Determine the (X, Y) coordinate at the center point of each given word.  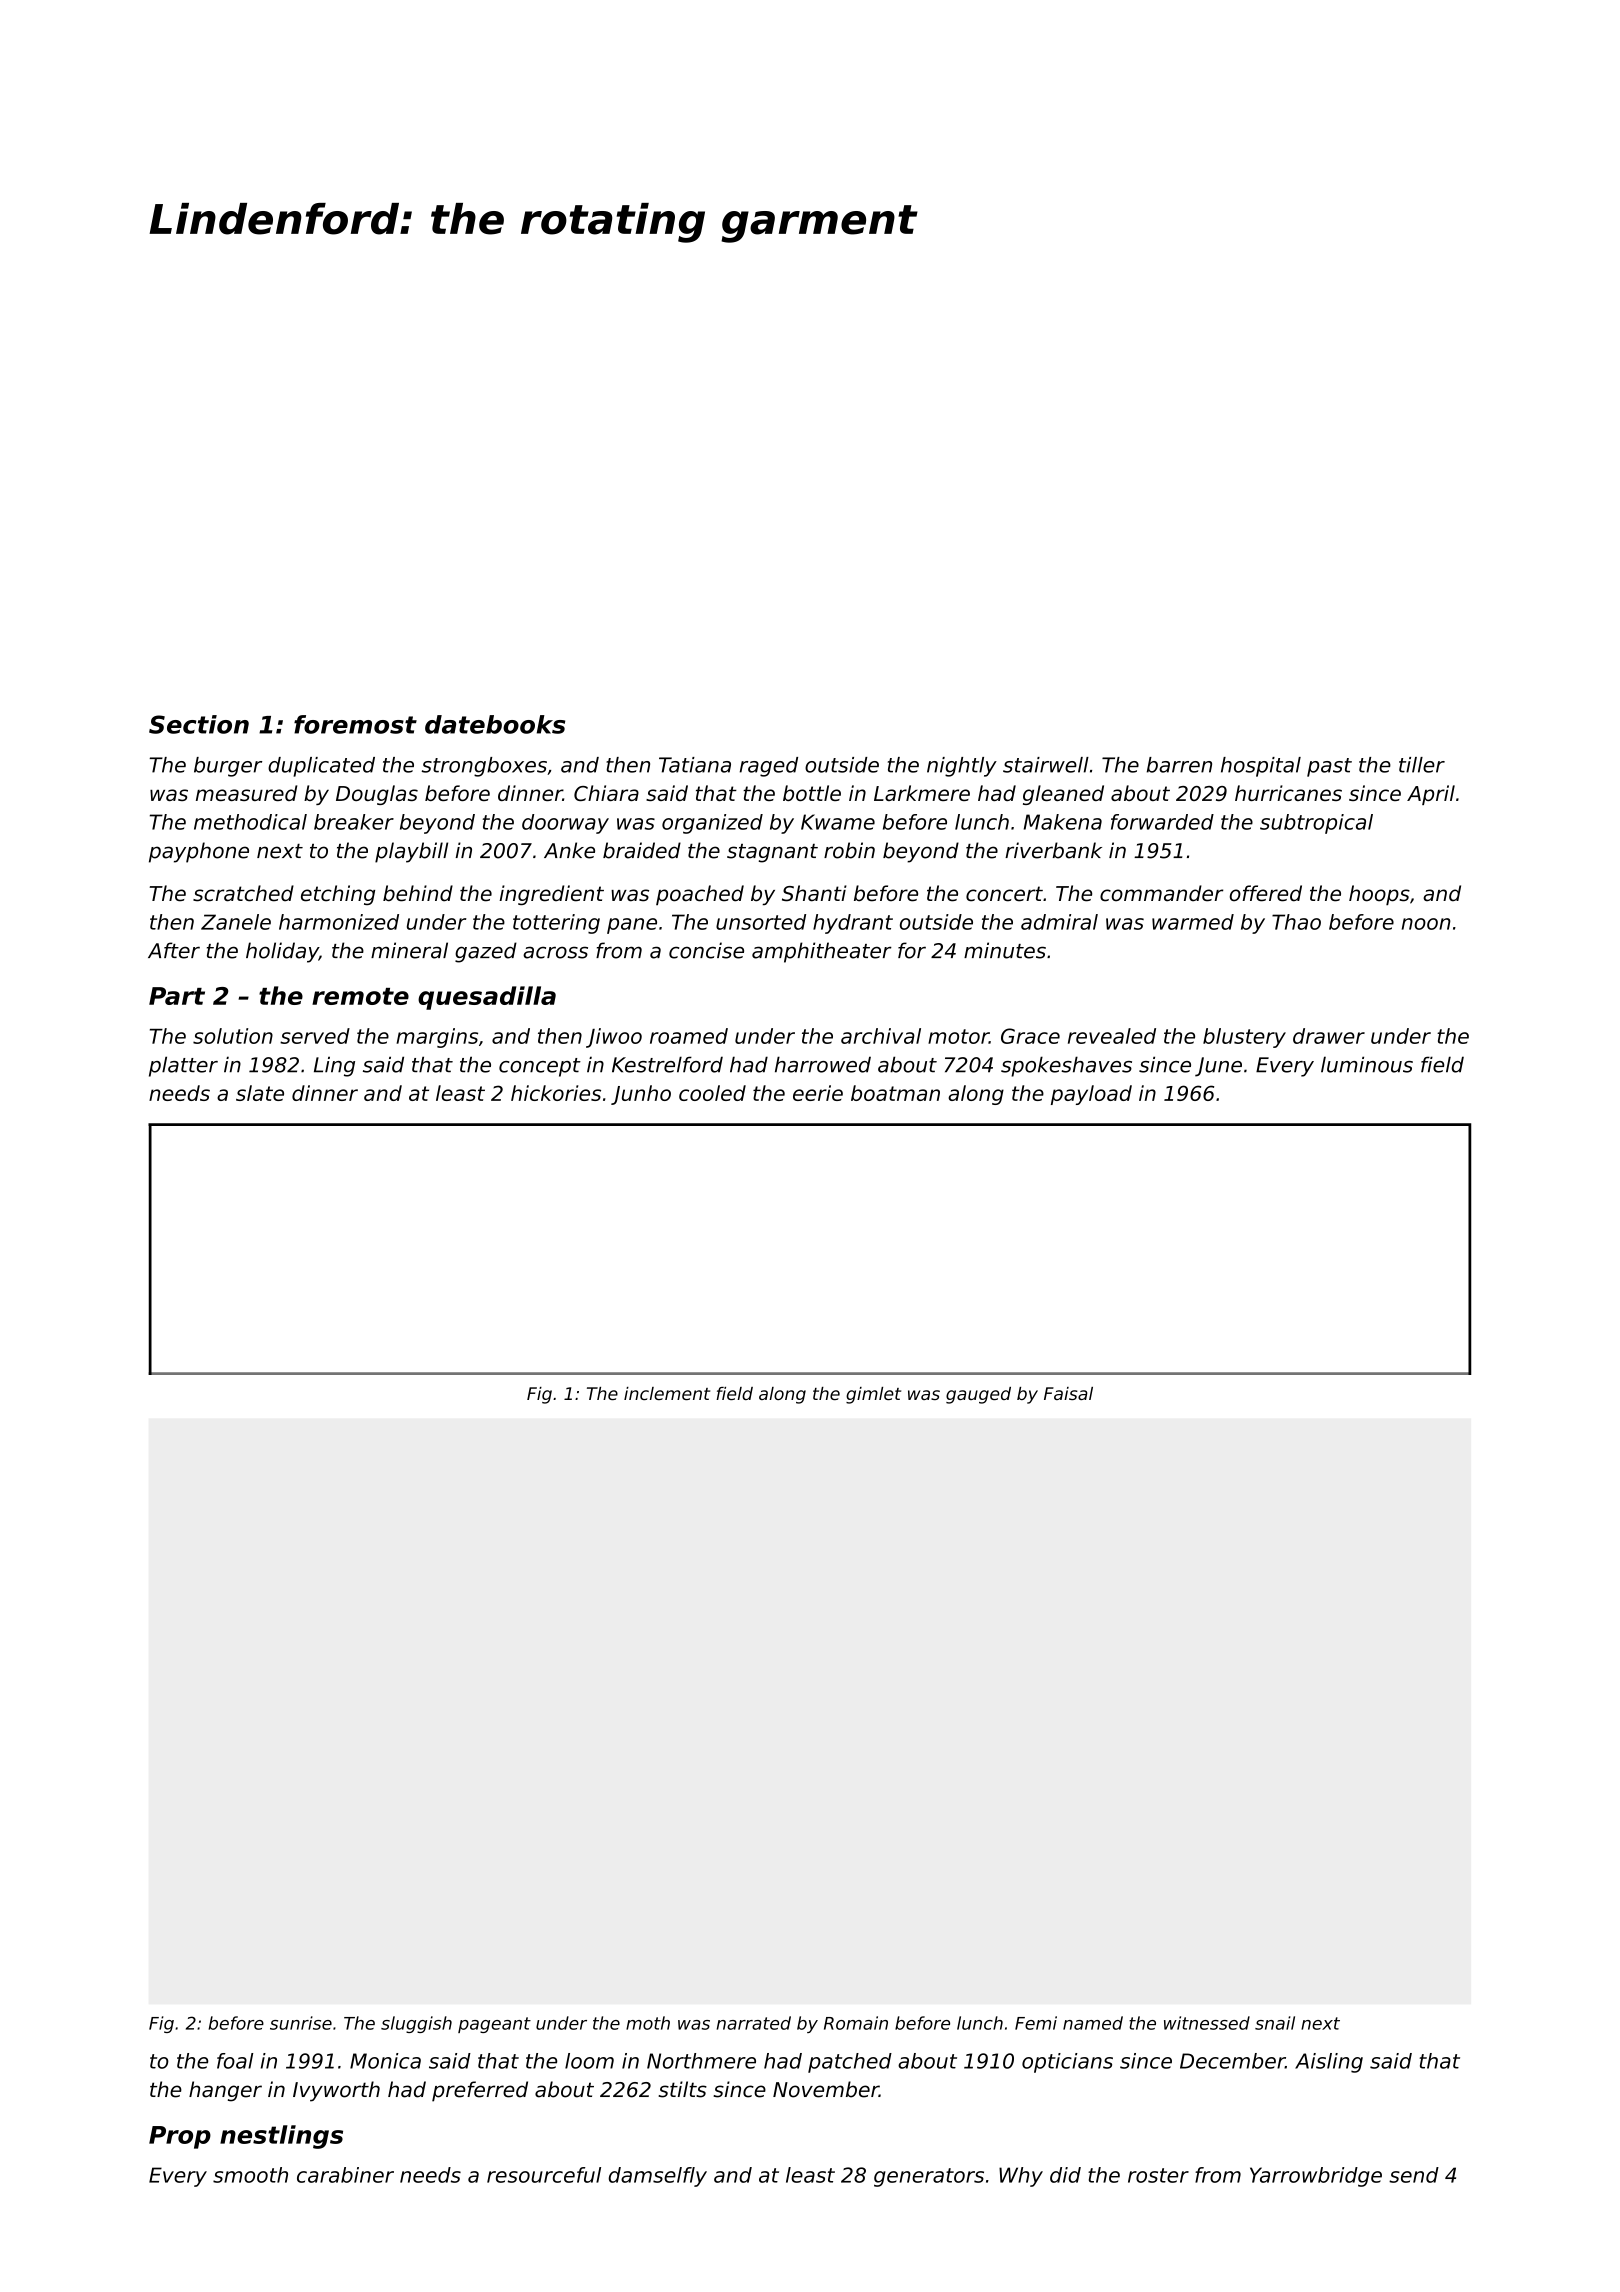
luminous (1367, 1064)
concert (1004, 894)
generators (929, 2177)
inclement (667, 1393)
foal (235, 2061)
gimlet (873, 1395)
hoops (1379, 895)
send (1414, 2175)
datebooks (495, 724)
